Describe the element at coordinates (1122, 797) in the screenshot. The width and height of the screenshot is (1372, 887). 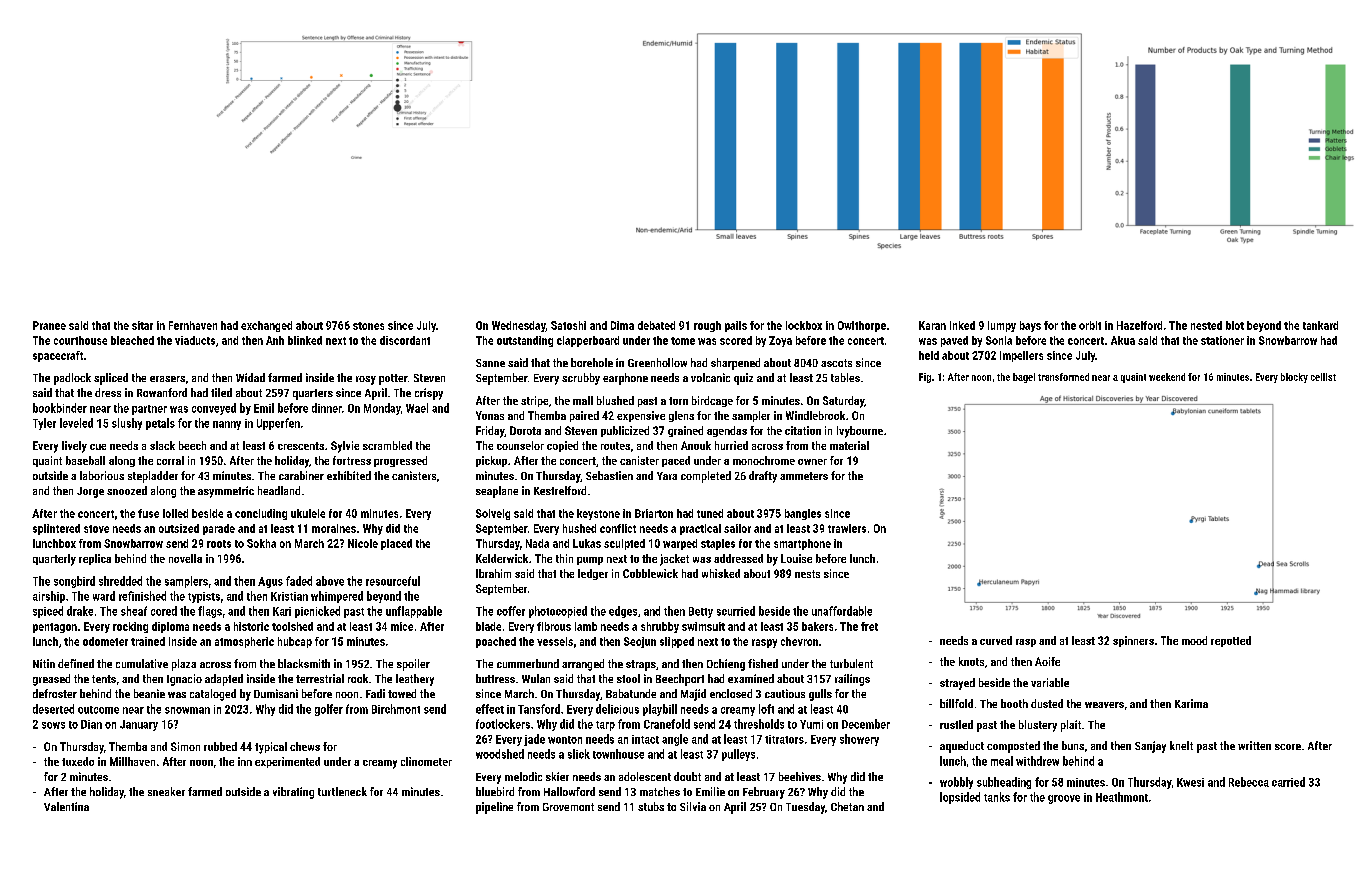
I see `Heathmont` at that location.
